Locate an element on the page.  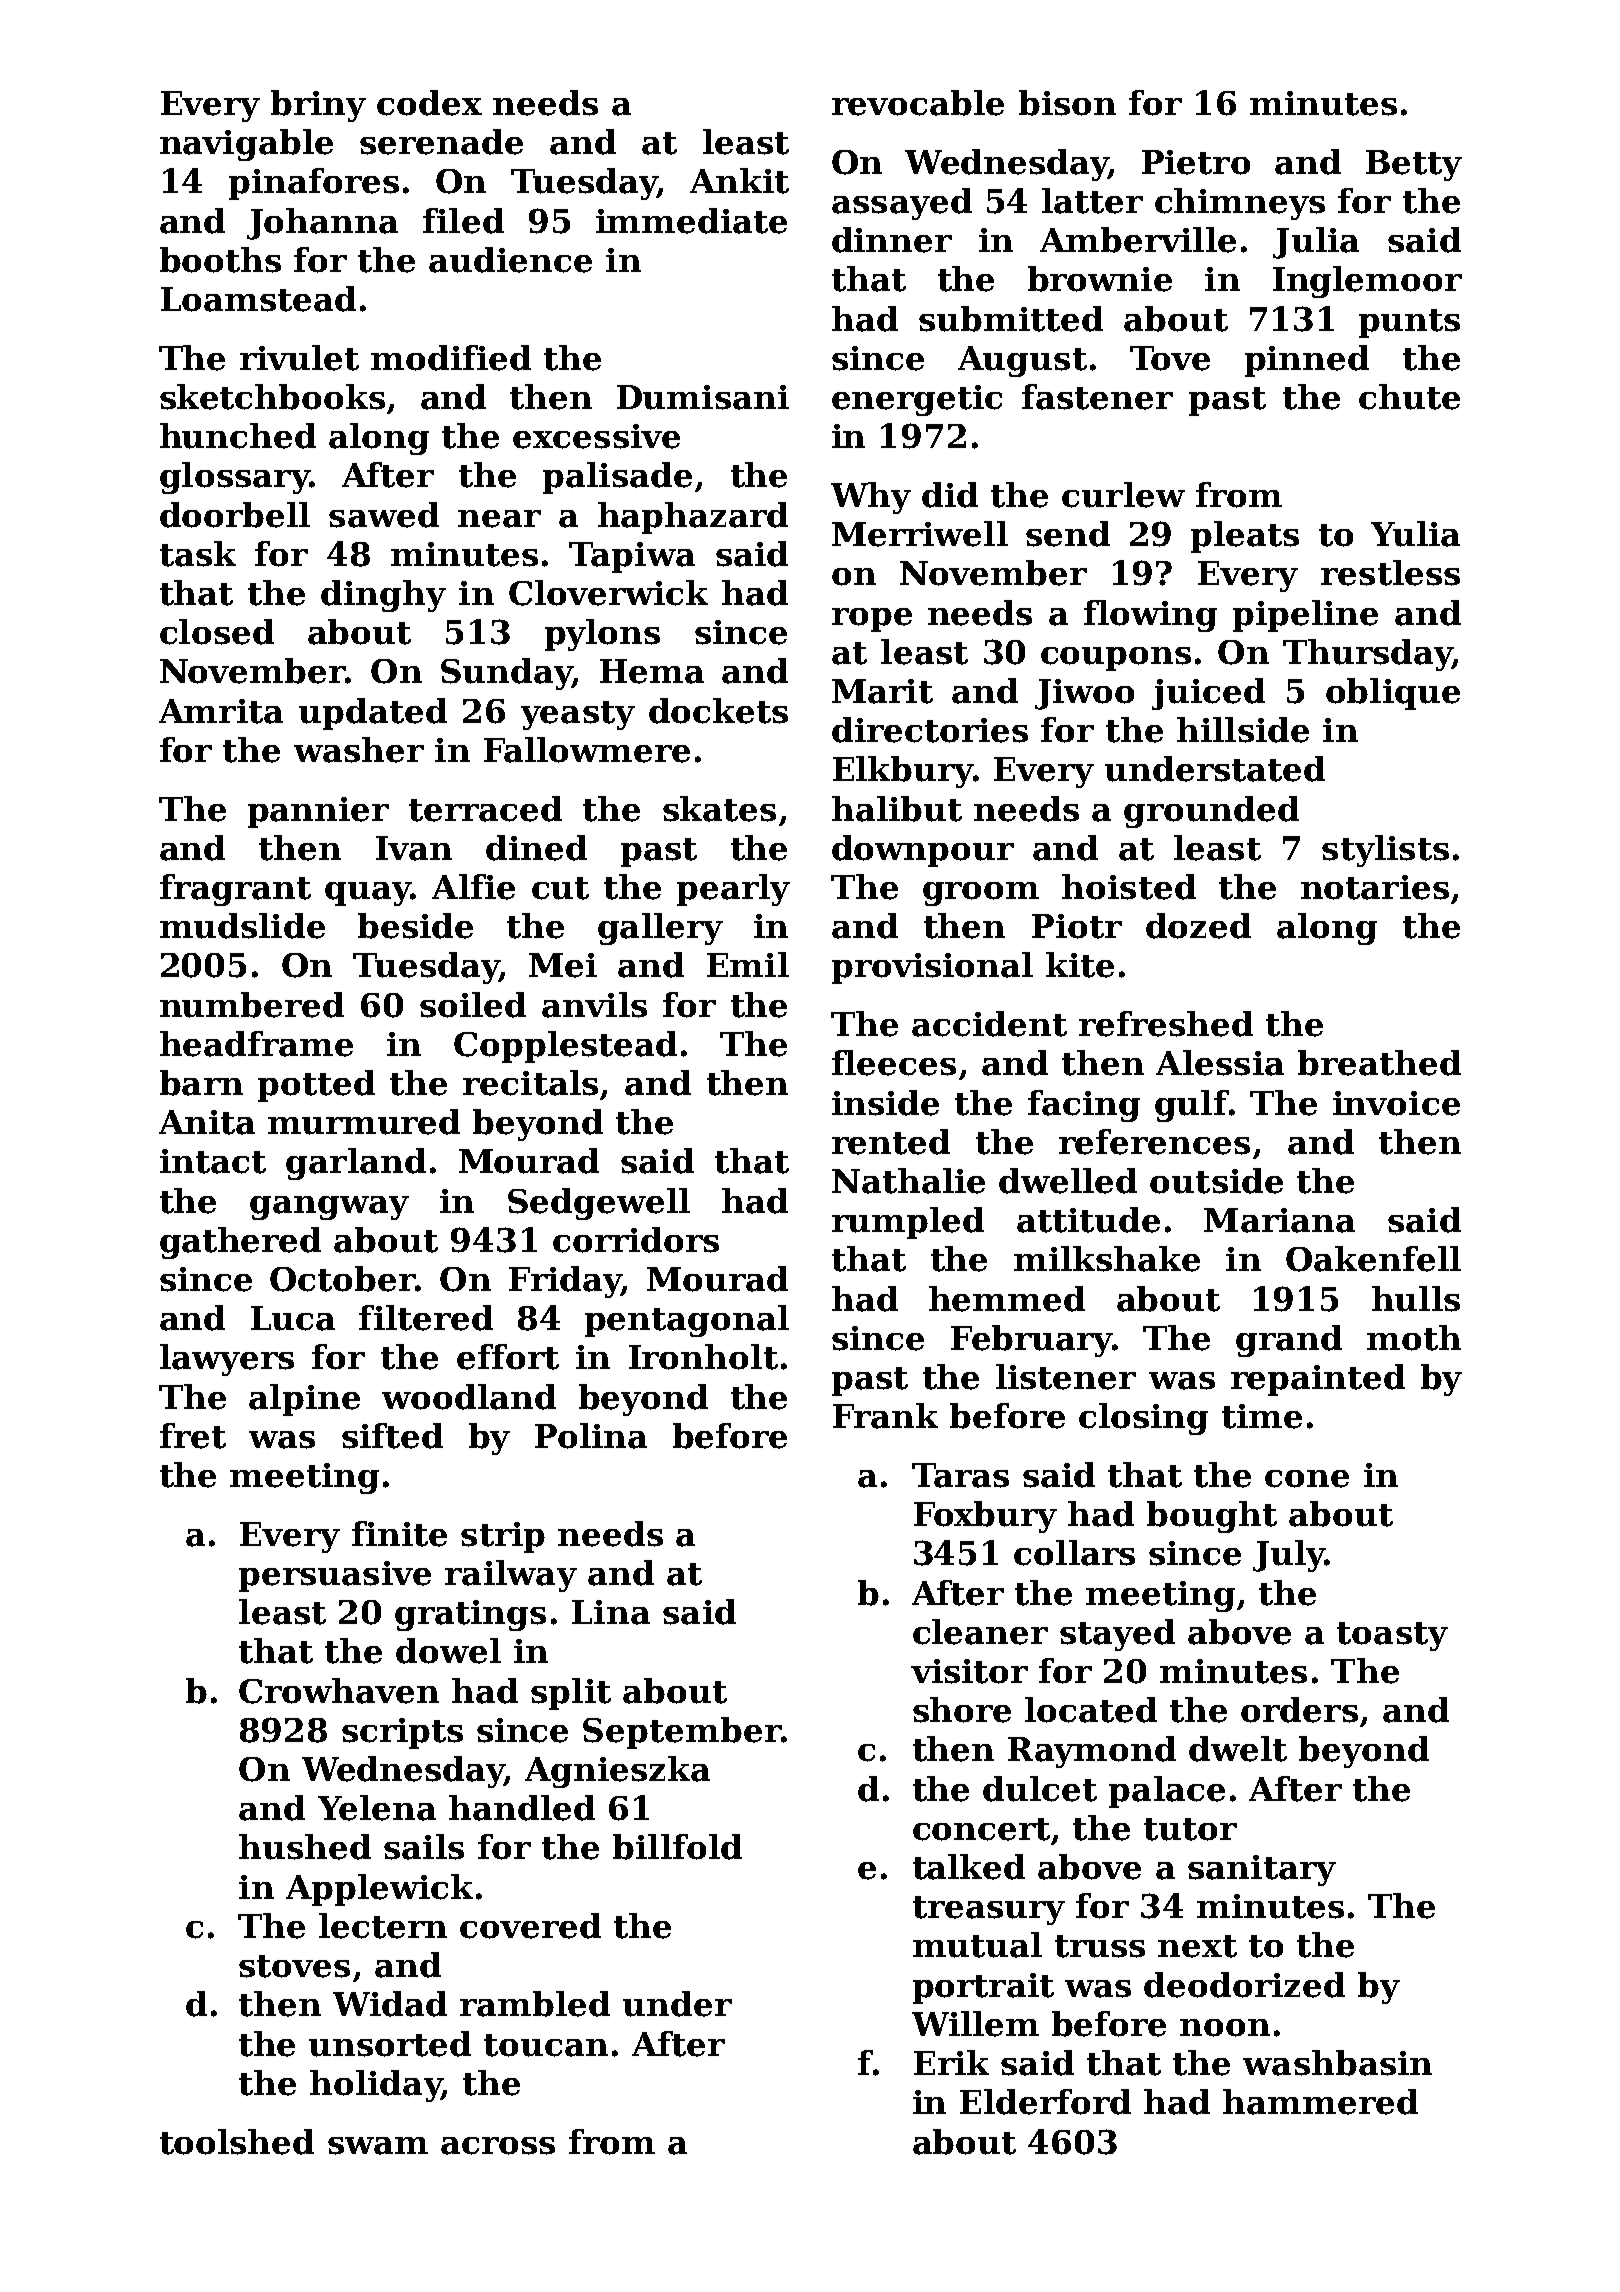
Friday is located at coordinates (565, 1282).
